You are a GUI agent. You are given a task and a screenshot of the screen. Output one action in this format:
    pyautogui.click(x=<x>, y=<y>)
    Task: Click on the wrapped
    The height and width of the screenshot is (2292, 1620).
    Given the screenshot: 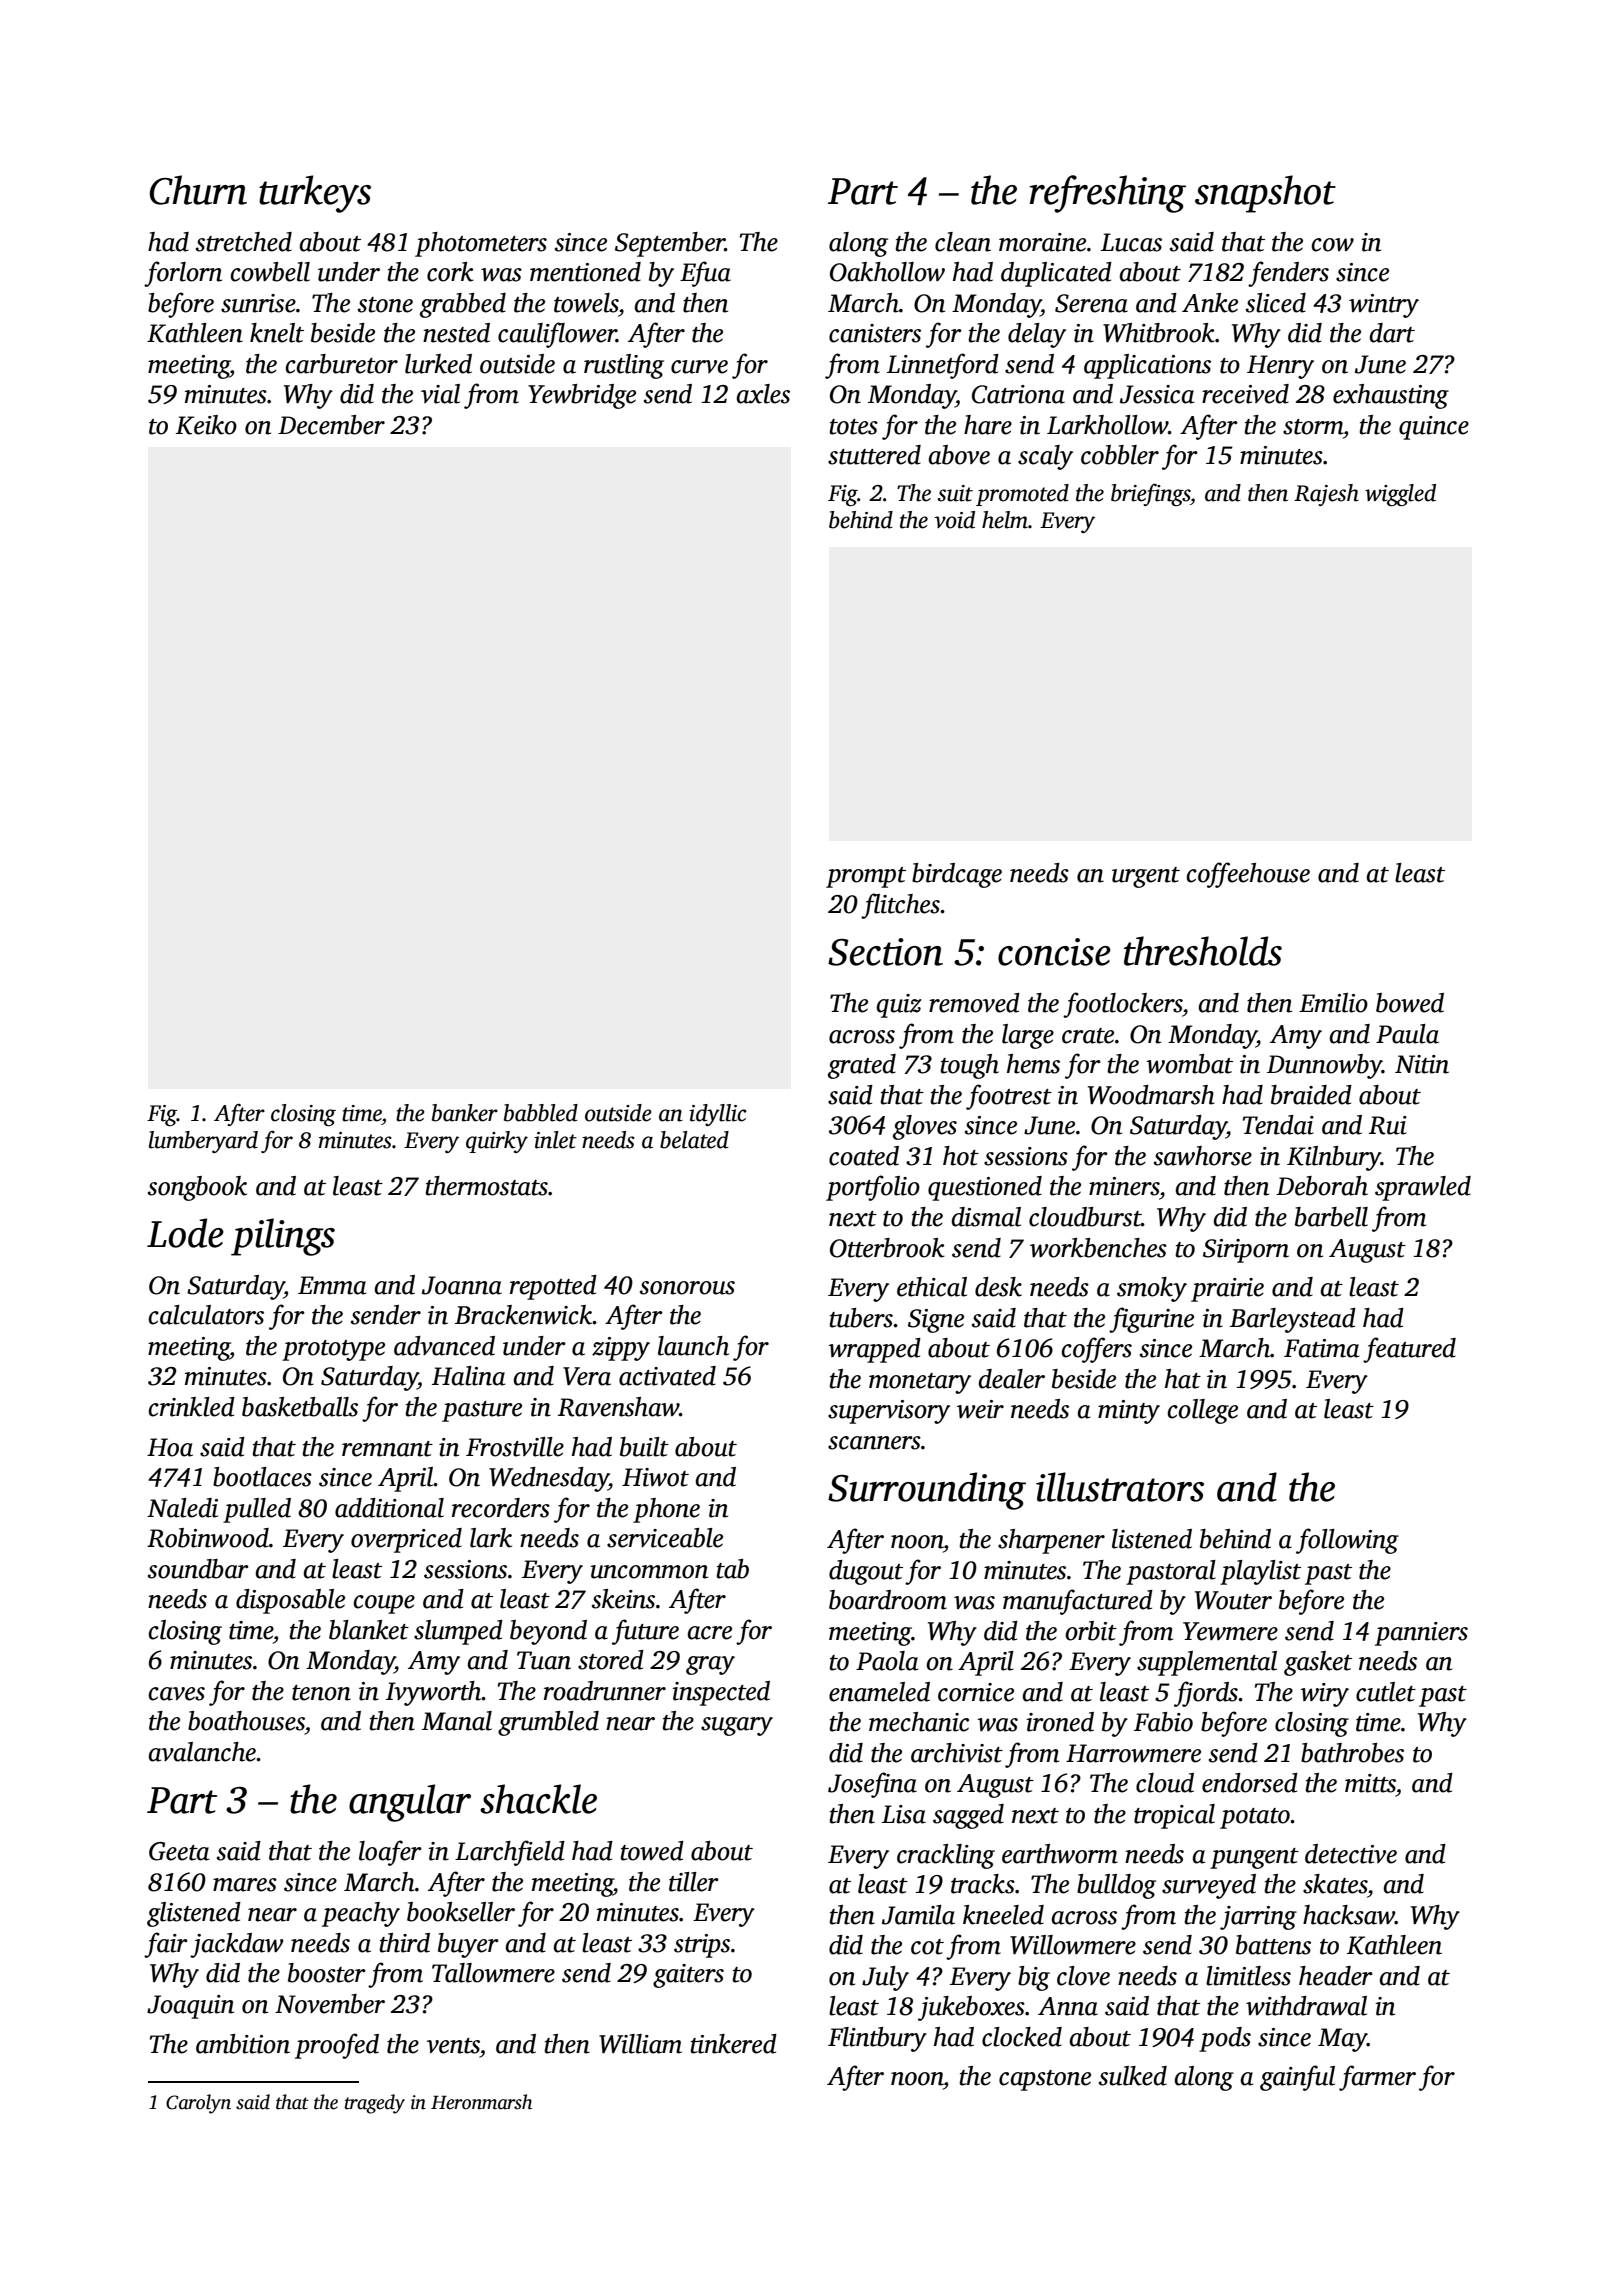 What is the action you would take?
    pyautogui.click(x=874, y=1350)
